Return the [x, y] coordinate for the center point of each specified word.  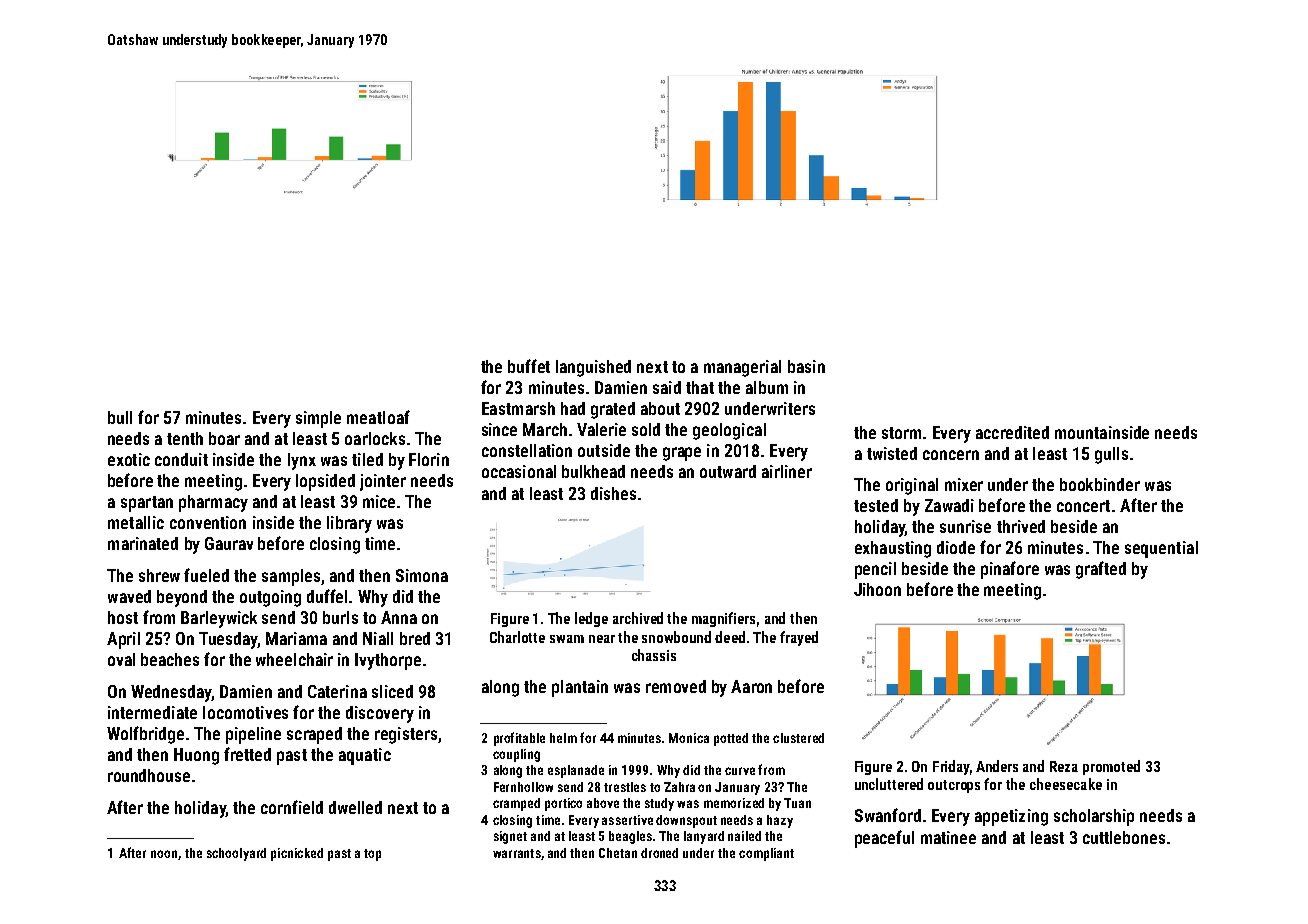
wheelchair [294, 659]
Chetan [618, 853]
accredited [1012, 432]
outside [604, 450]
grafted [1101, 570]
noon [164, 854]
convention [208, 522]
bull [120, 417]
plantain [580, 688]
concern [951, 455]
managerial [742, 368]
